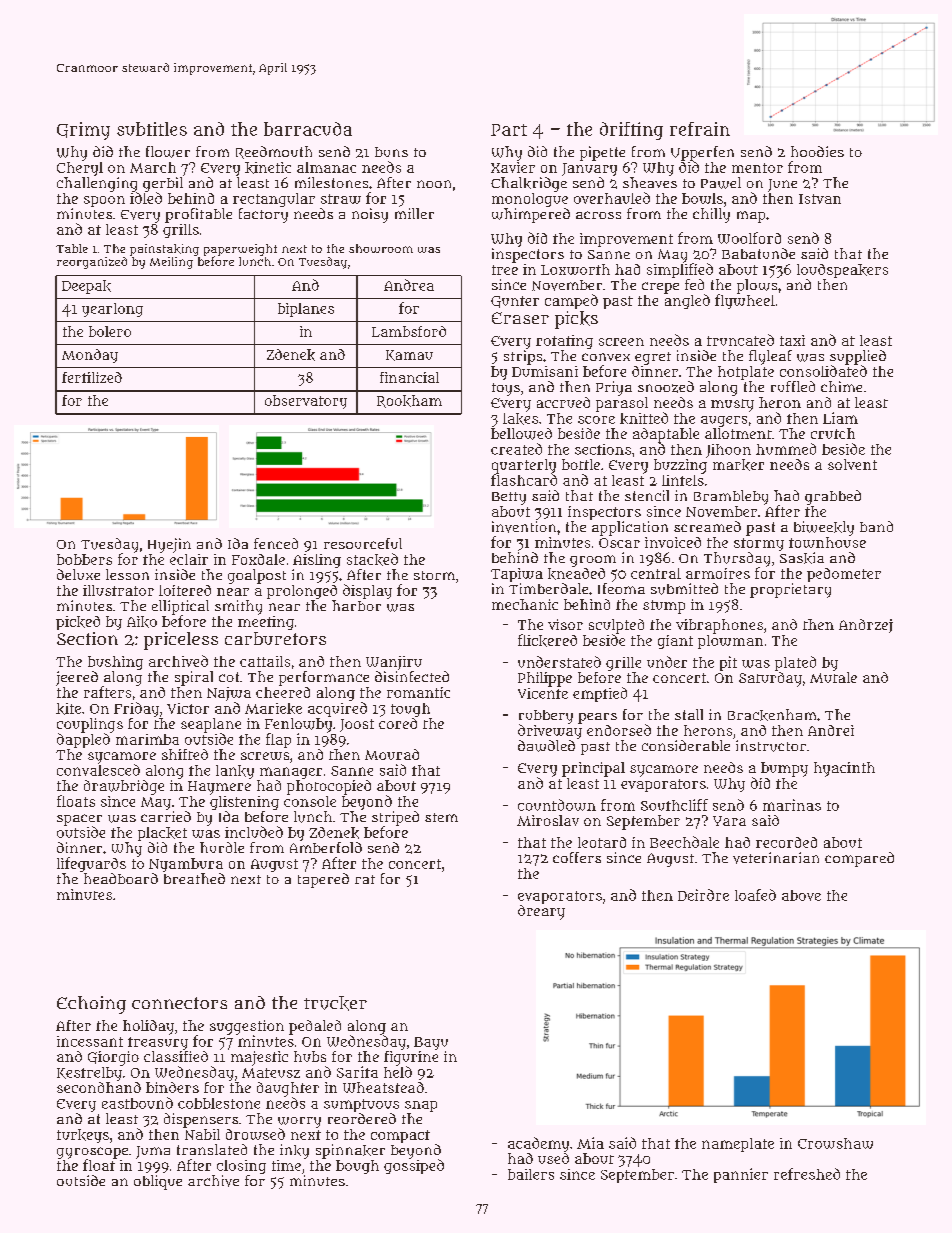 The width and height of the image is (952, 1233). Describe the element at coordinates (525, 604) in the image. I see `mechanic` at that location.
